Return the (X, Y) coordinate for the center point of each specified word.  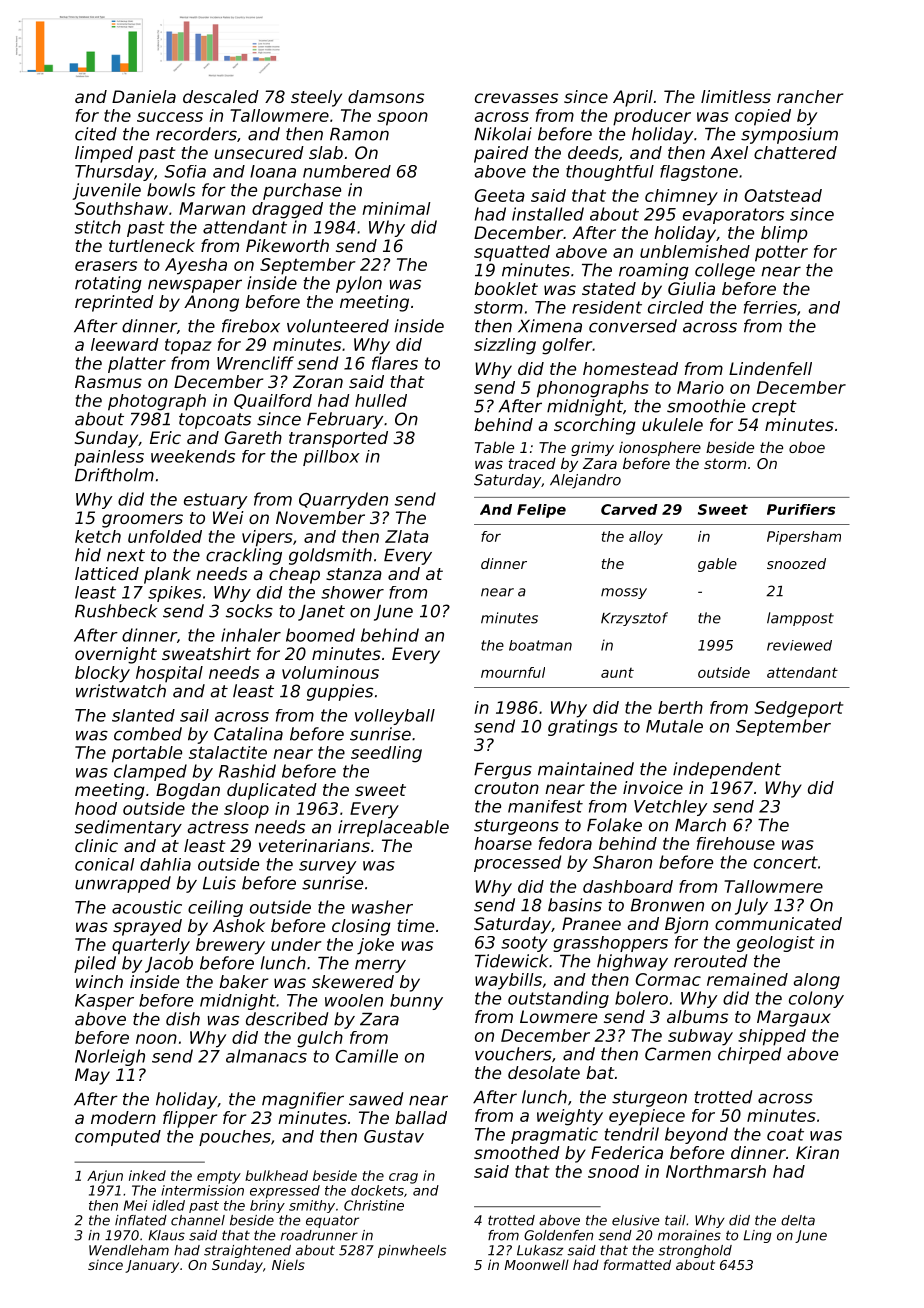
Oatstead (783, 195)
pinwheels (412, 1251)
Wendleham (129, 1250)
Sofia (185, 171)
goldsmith (330, 556)
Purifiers (801, 509)
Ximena (550, 326)
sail (194, 715)
